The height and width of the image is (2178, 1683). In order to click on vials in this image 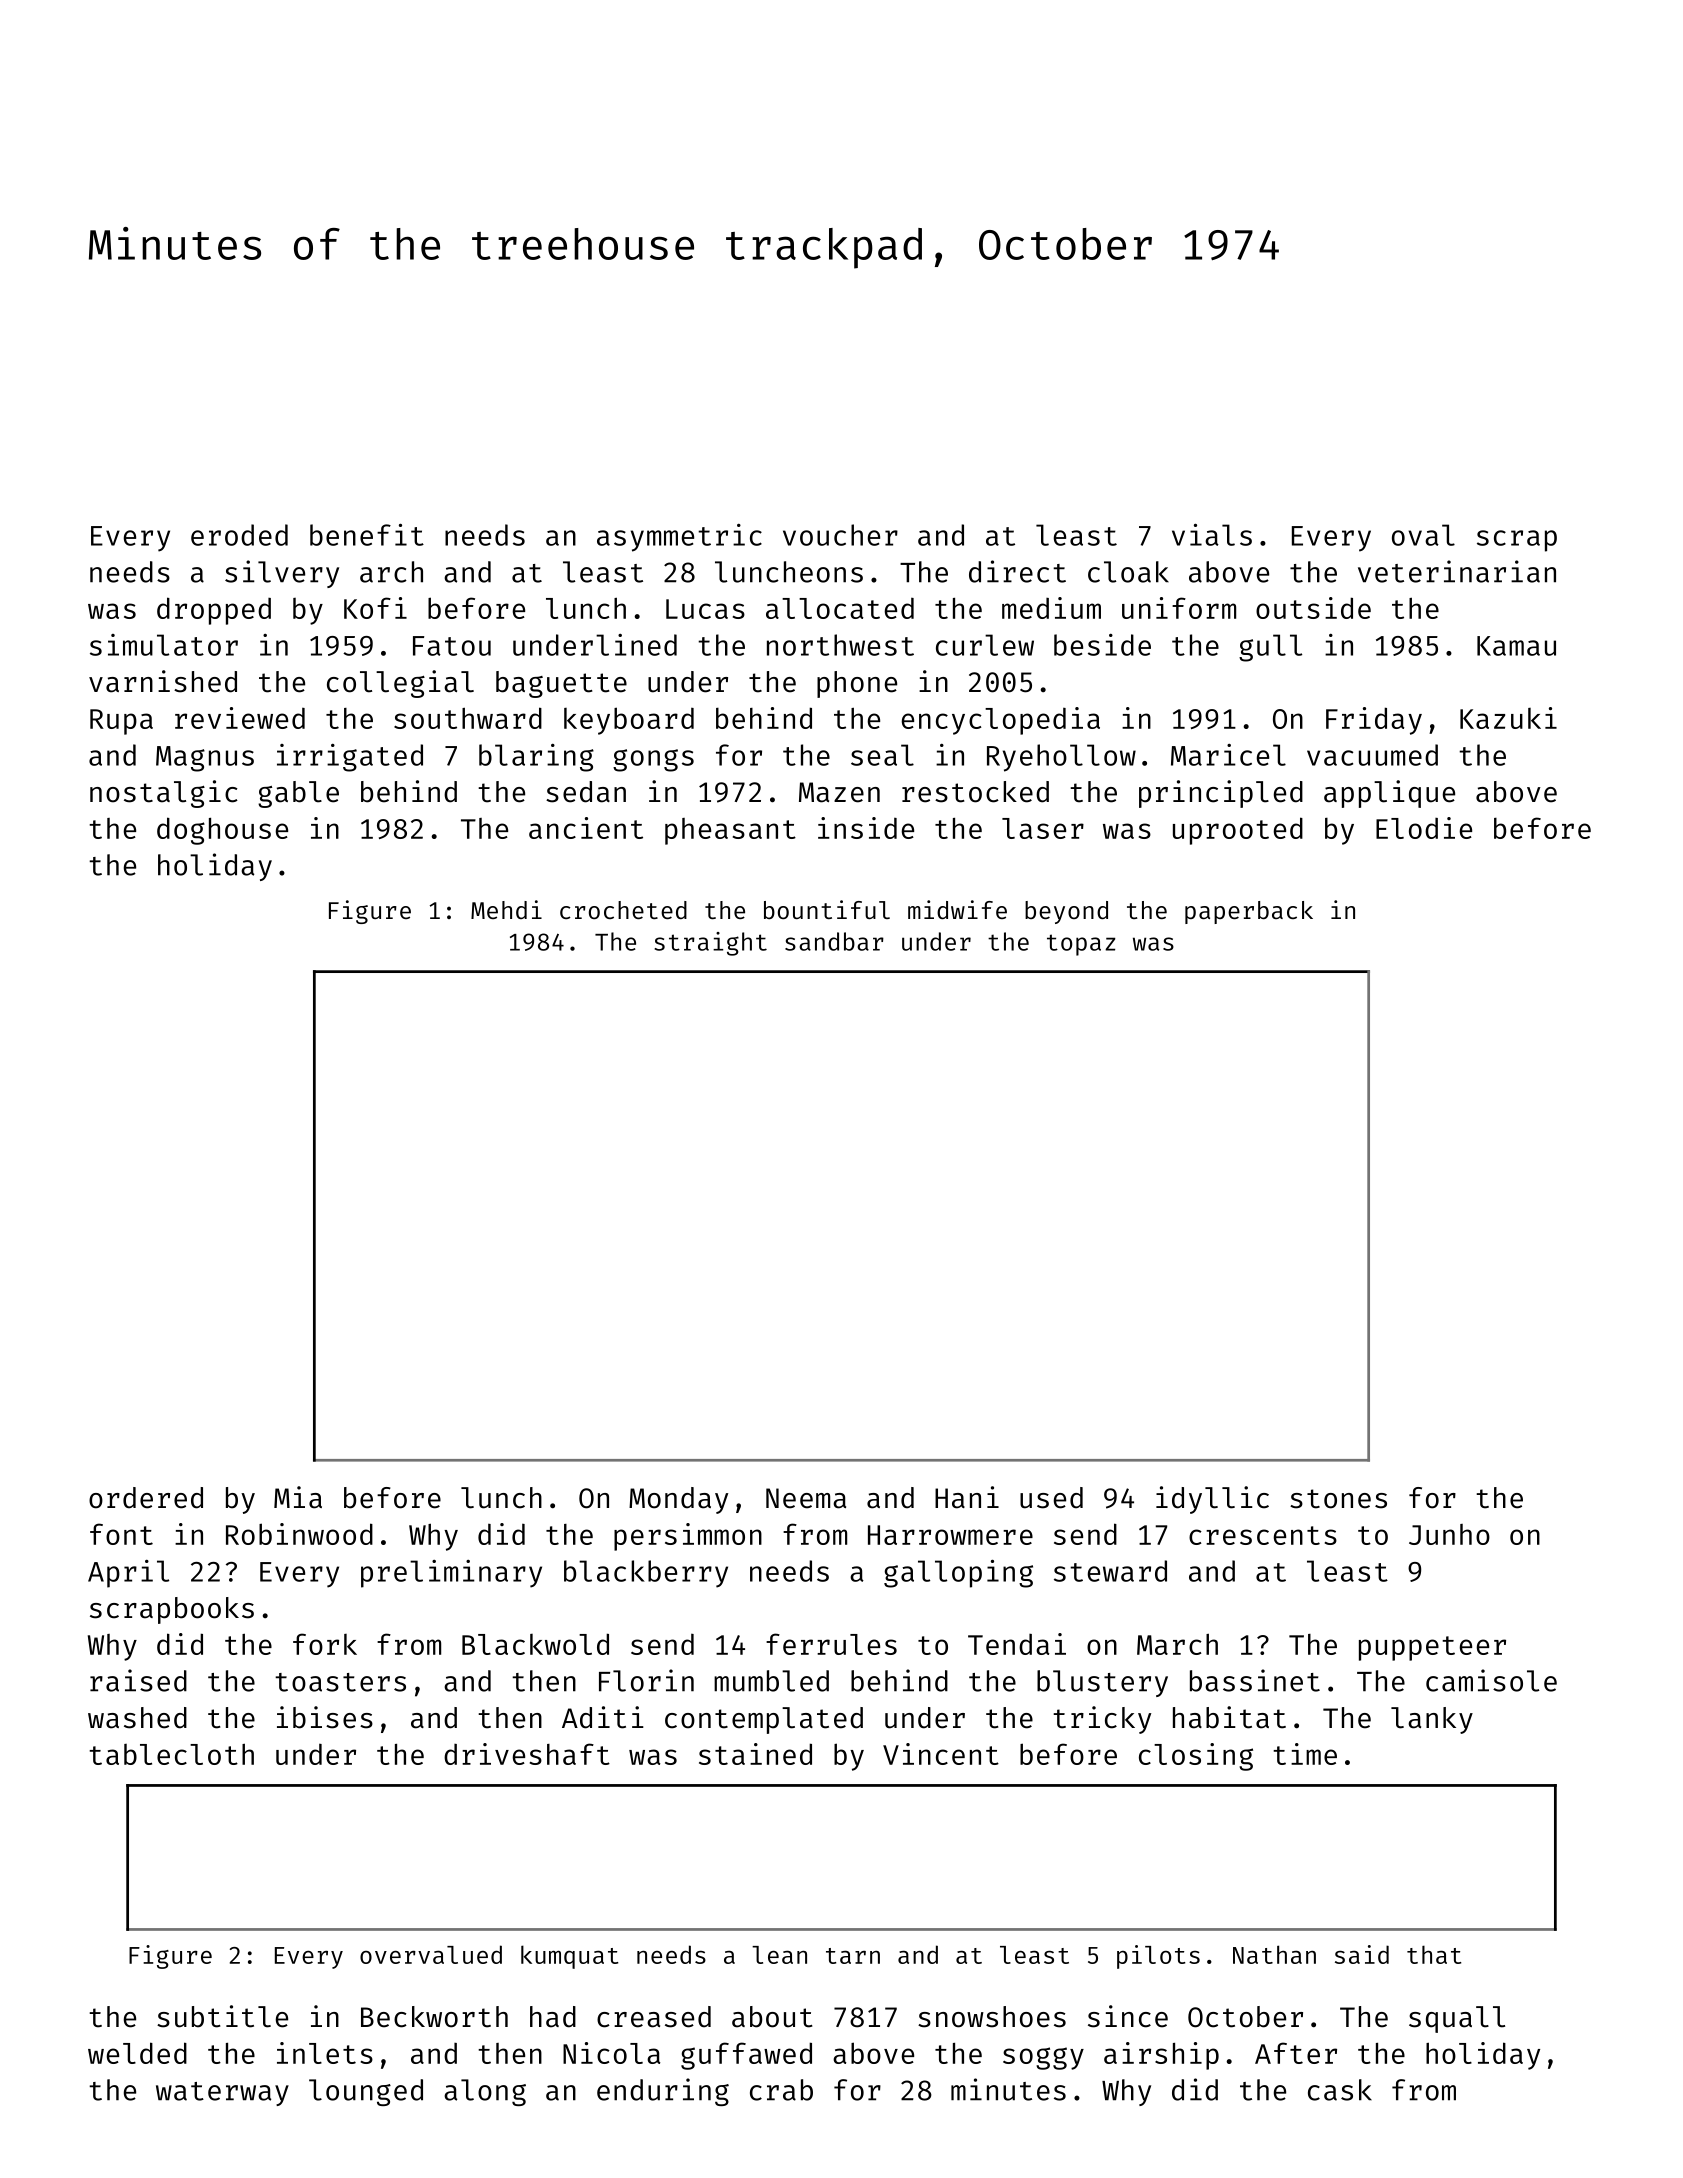, I will do `click(1212, 535)`.
